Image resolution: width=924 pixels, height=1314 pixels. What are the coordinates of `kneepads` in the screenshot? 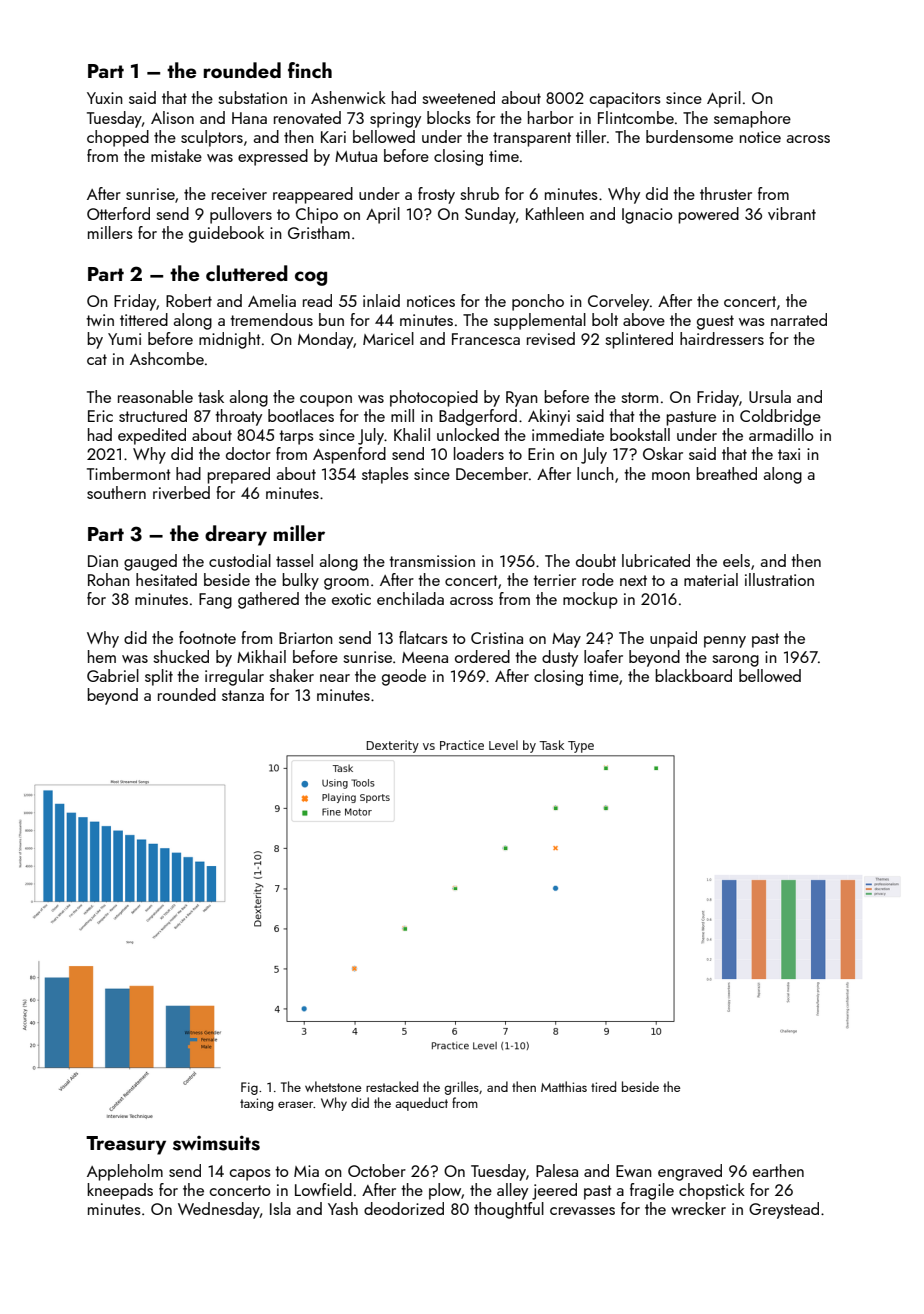 It's located at (120, 1191).
